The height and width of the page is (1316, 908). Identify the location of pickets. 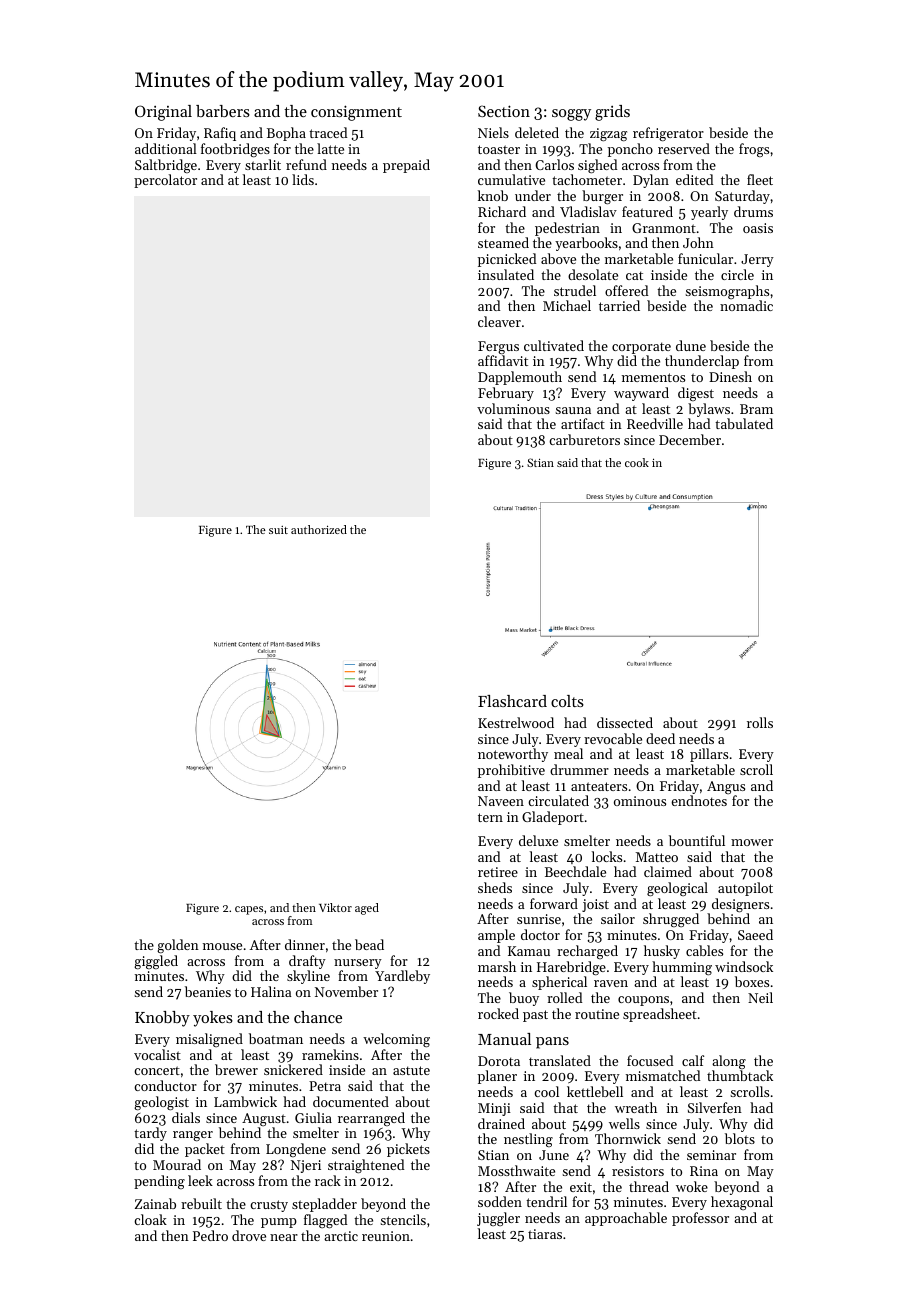
(408, 1150).
